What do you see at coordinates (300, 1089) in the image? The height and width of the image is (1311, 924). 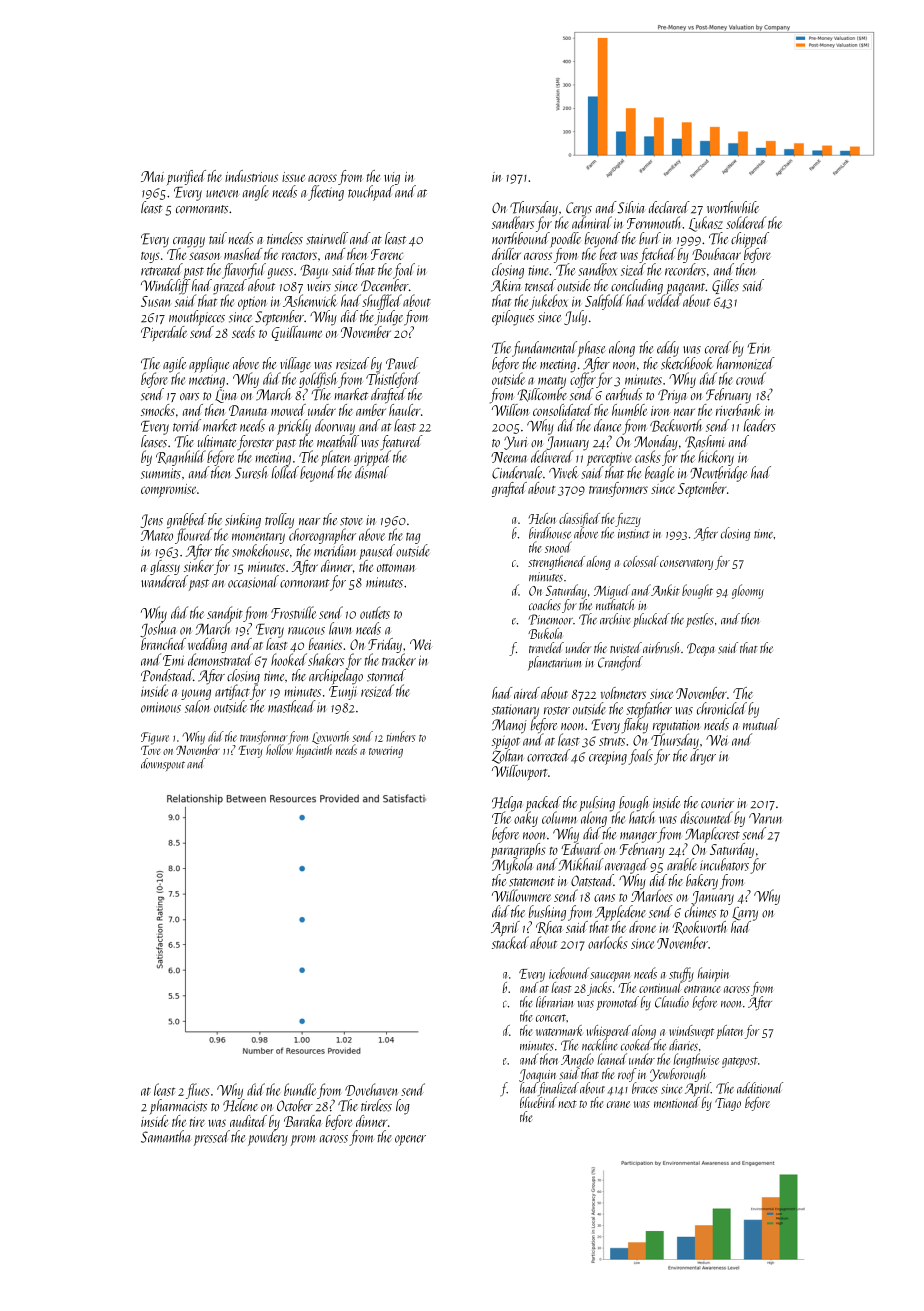 I see `bundle` at bounding box center [300, 1089].
